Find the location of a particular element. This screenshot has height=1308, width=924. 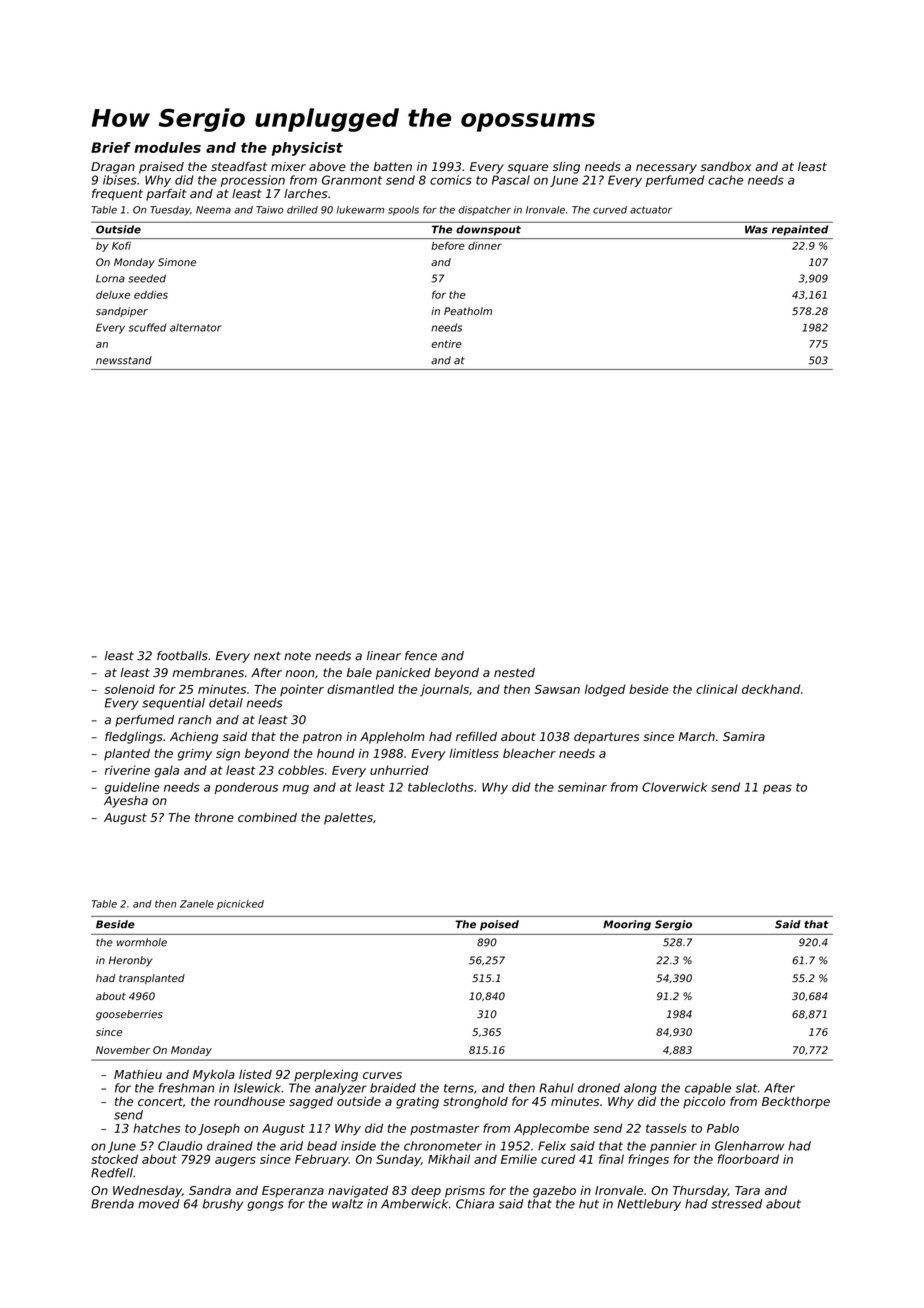

seminar is located at coordinates (582, 787).
